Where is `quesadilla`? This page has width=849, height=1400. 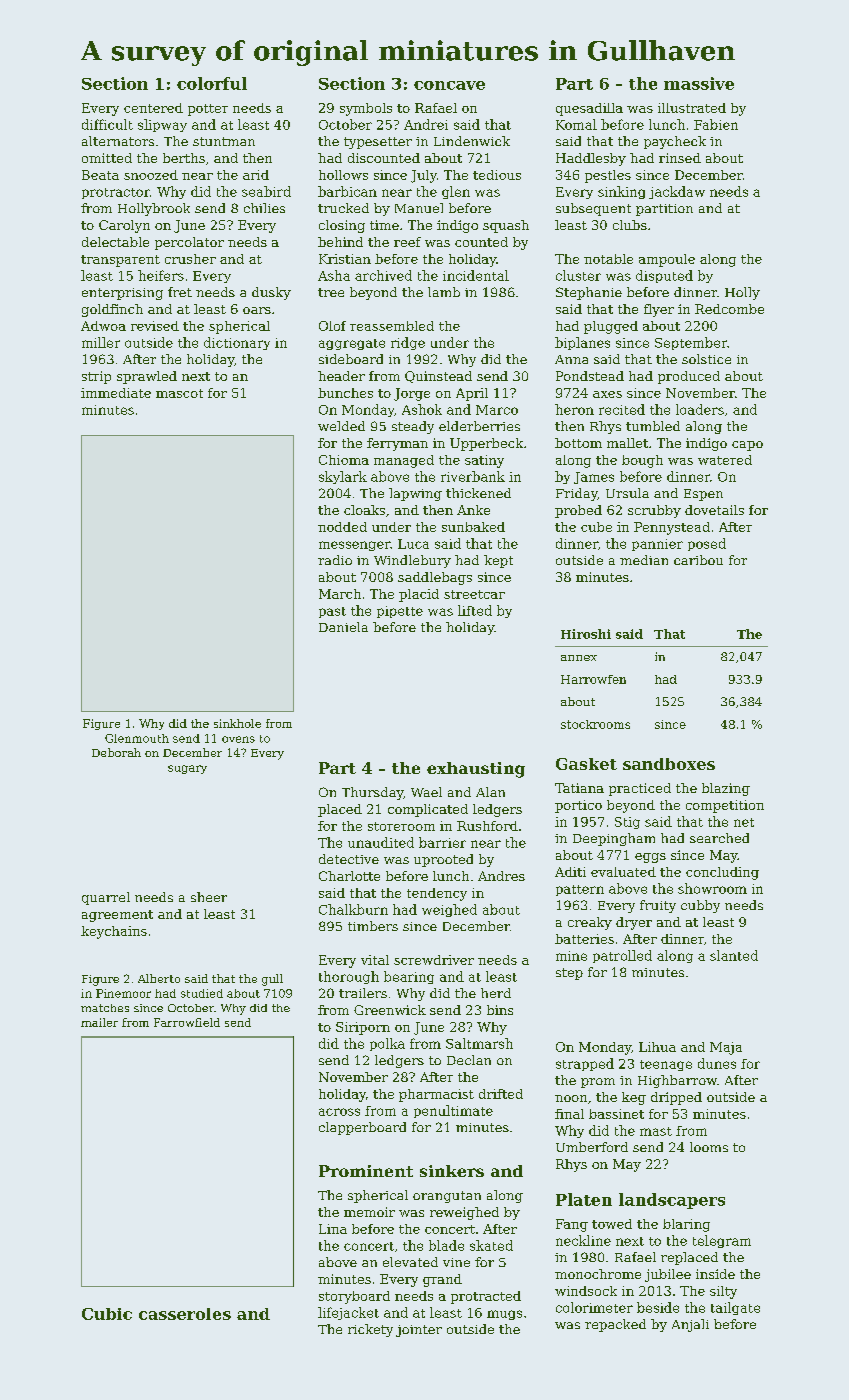 quesadilla is located at coordinates (589, 109).
